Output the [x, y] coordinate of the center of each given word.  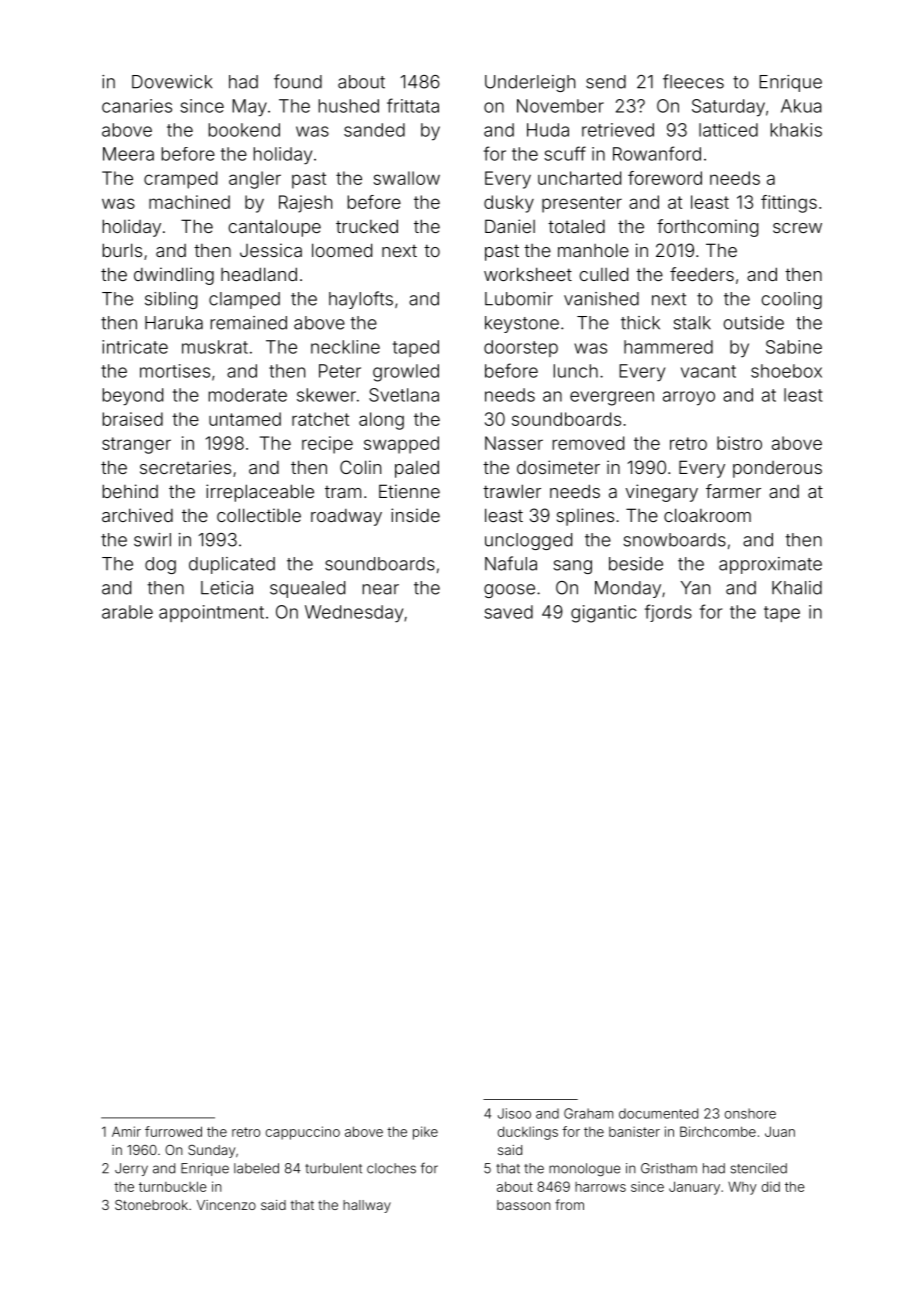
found [298, 81]
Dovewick [172, 82]
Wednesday [354, 614]
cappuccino [303, 1133]
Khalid [797, 588]
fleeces [693, 81]
